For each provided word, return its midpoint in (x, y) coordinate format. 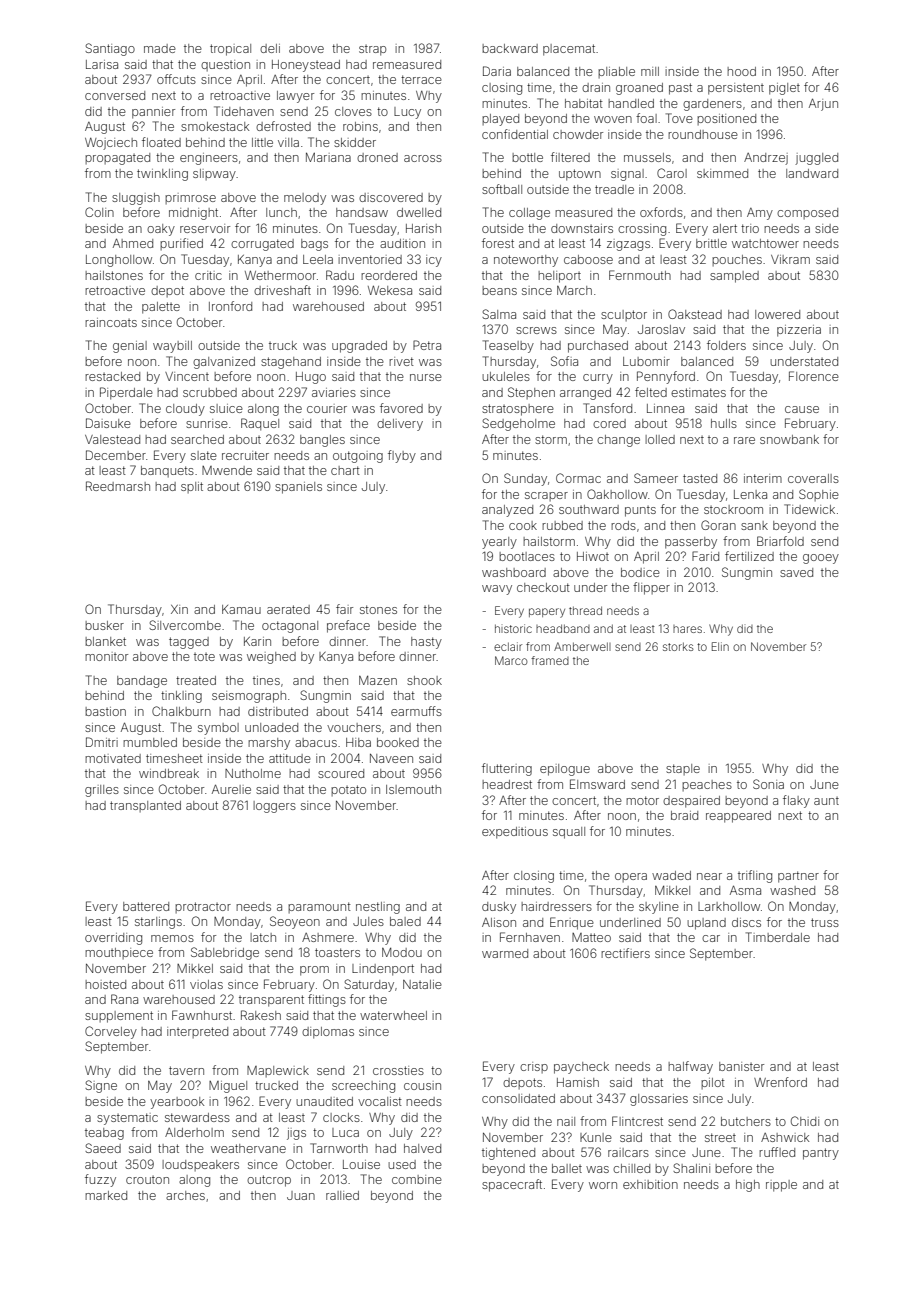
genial (130, 347)
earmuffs (416, 711)
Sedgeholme (518, 424)
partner (798, 877)
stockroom (733, 509)
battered (146, 906)
